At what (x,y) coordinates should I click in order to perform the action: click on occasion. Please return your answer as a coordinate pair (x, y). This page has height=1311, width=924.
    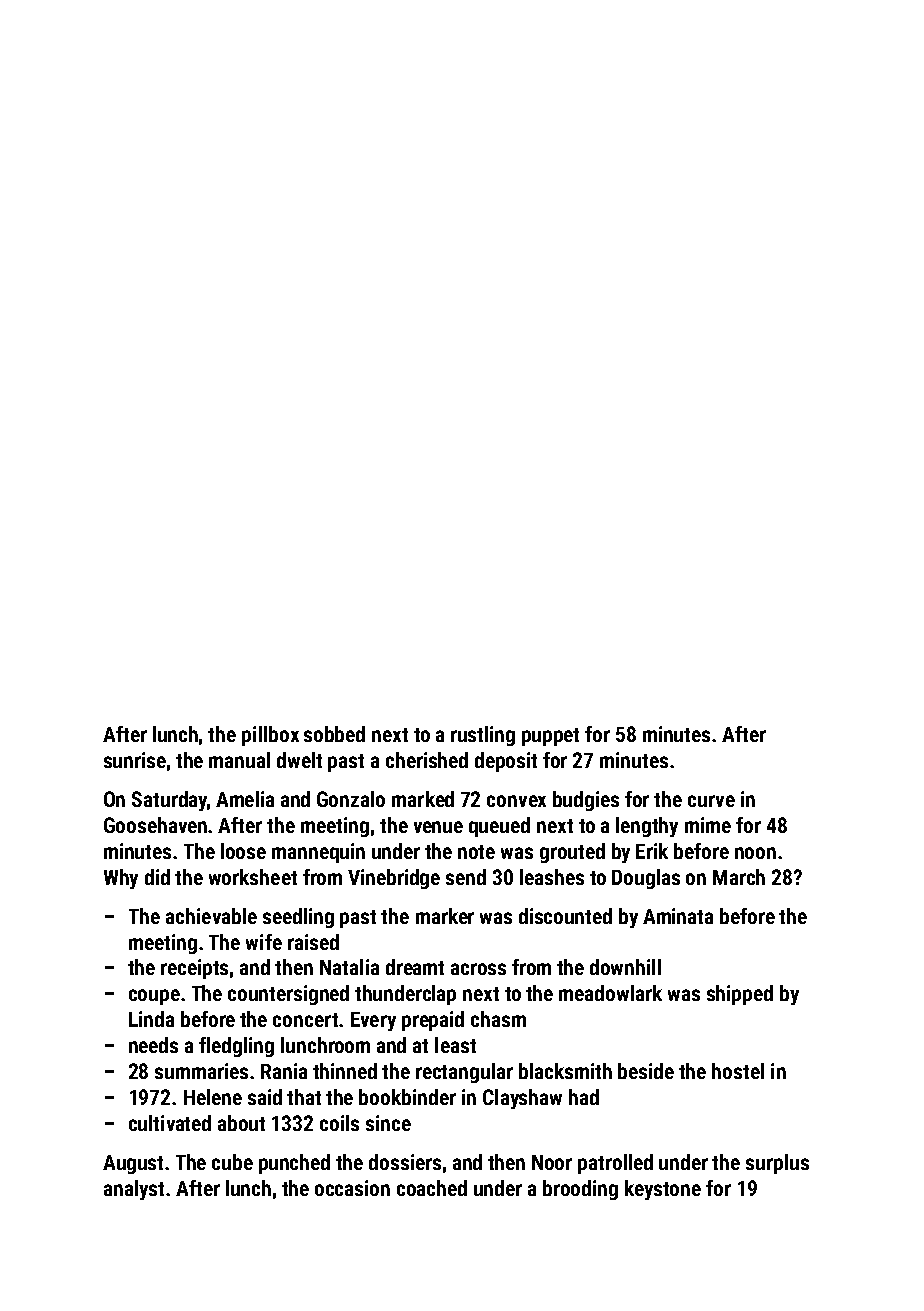
    Looking at the image, I should click on (352, 1188).
